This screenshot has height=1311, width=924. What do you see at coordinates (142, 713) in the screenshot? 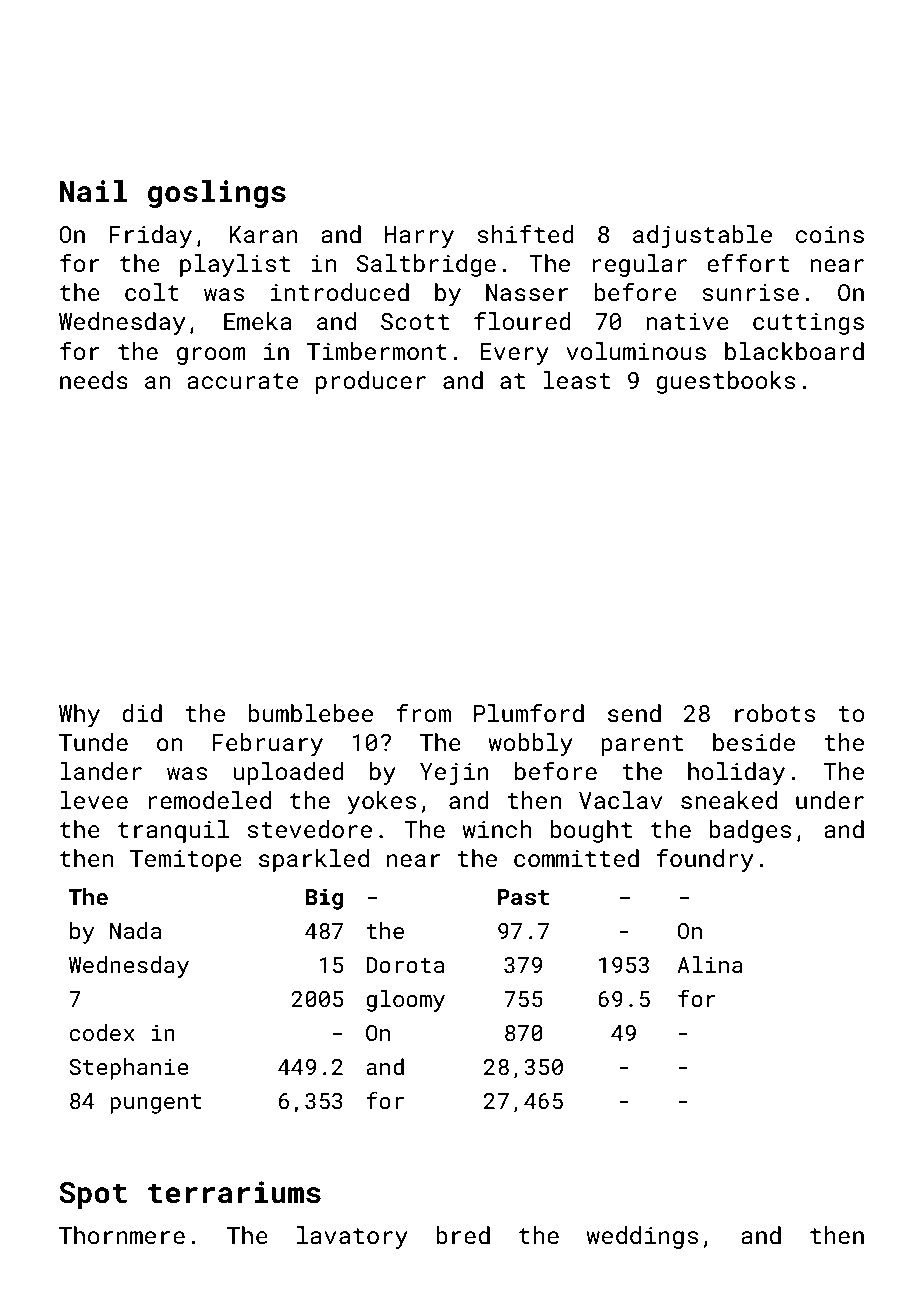
I see `did` at bounding box center [142, 713].
